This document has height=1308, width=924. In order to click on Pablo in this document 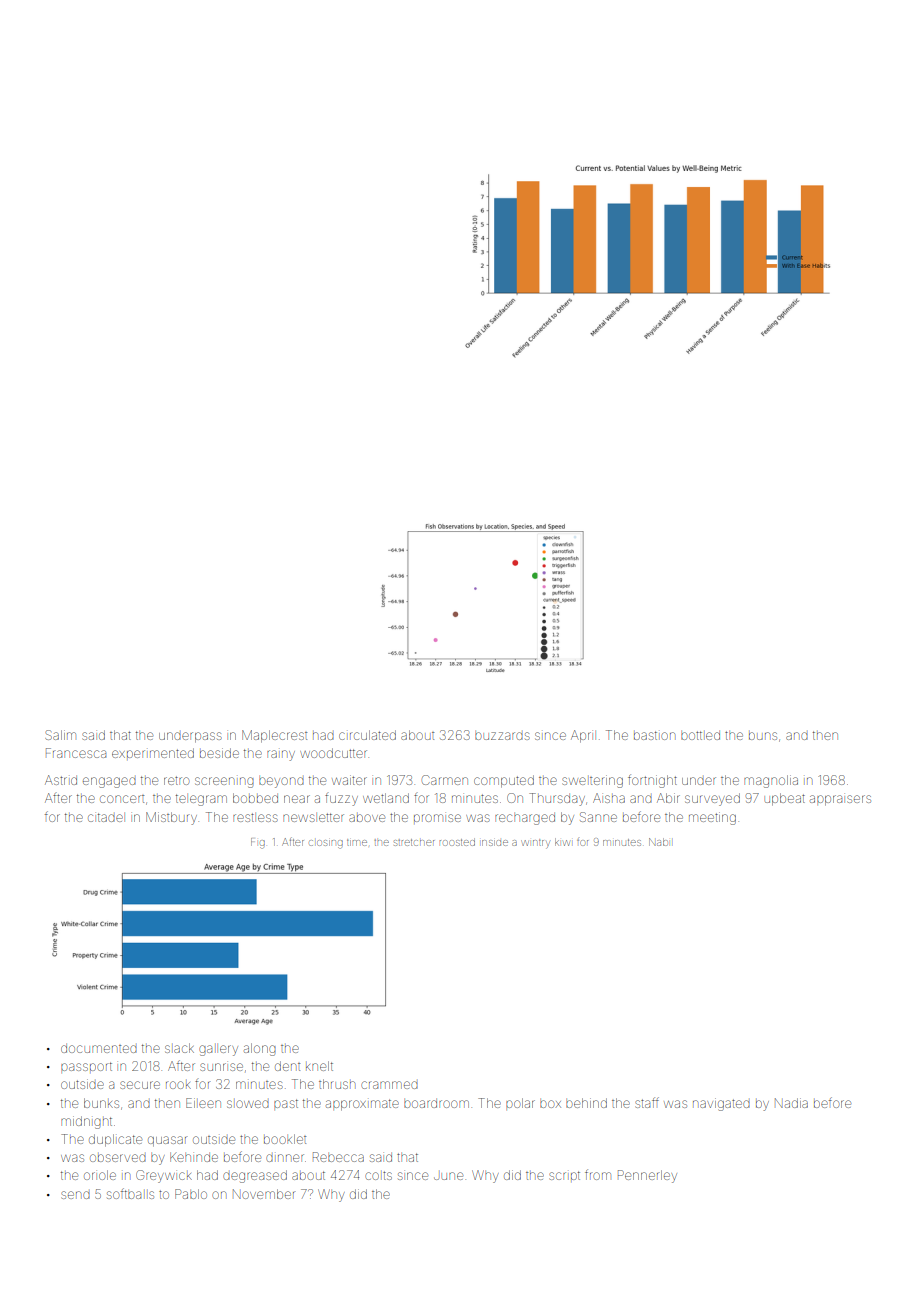, I will do `click(191, 1194)`.
